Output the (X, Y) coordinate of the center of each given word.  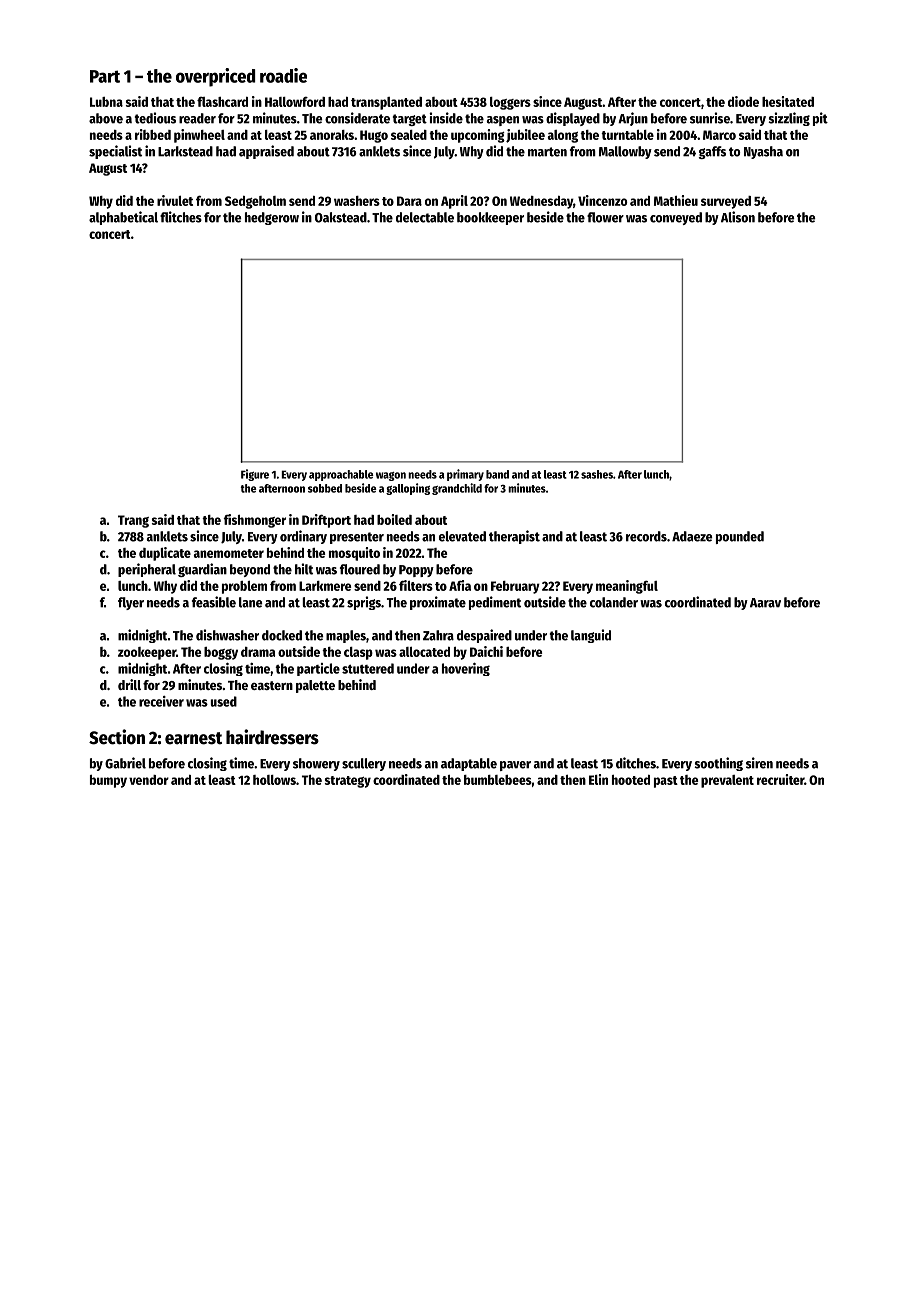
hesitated (788, 101)
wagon (391, 476)
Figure (255, 475)
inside (446, 118)
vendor (149, 780)
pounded (740, 537)
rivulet (175, 200)
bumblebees (498, 780)
